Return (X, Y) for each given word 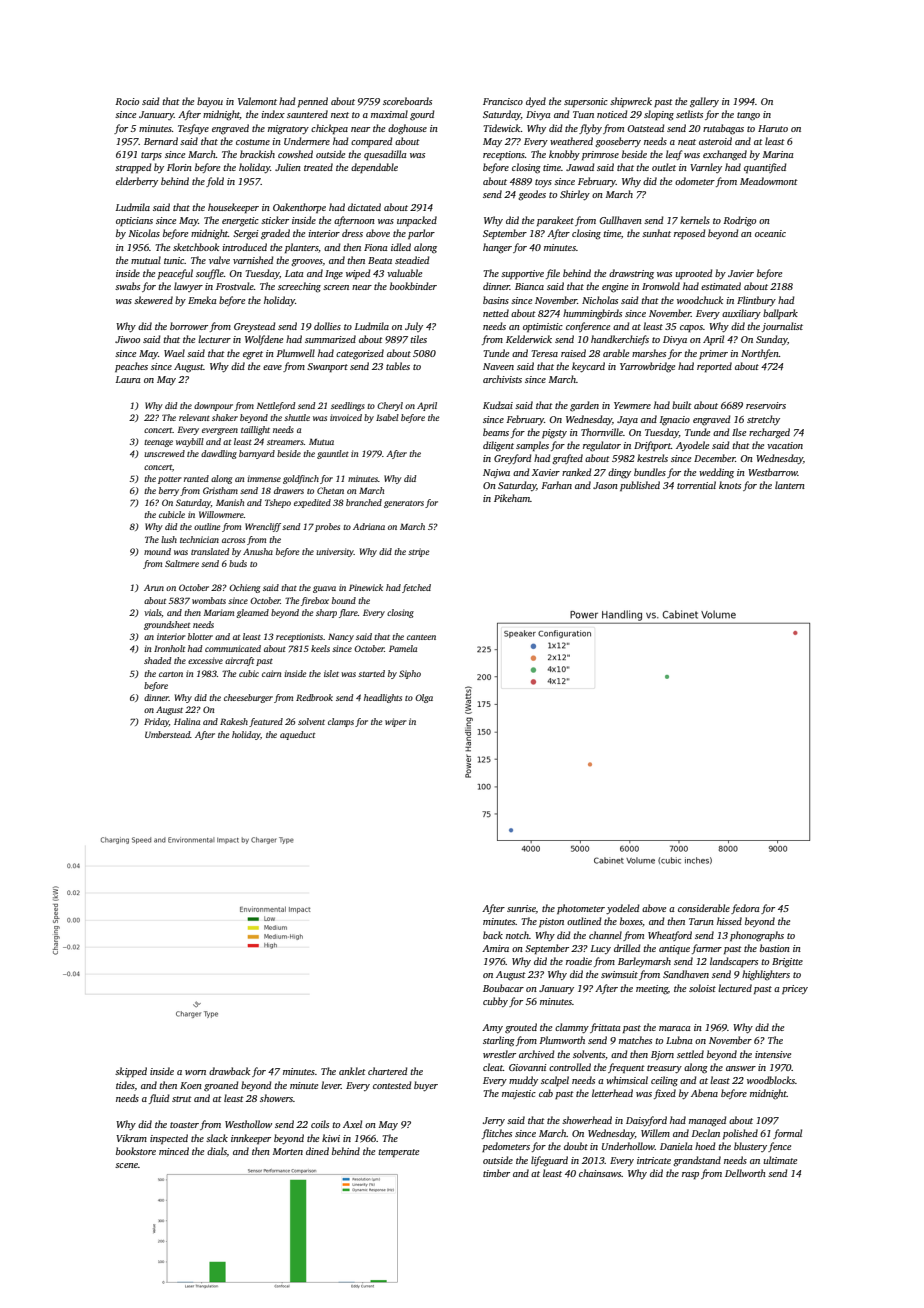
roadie (579, 961)
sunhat (656, 233)
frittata (605, 1028)
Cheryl (390, 406)
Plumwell (295, 353)
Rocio (127, 101)
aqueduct (297, 735)
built (682, 405)
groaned (221, 1086)
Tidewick (502, 128)
